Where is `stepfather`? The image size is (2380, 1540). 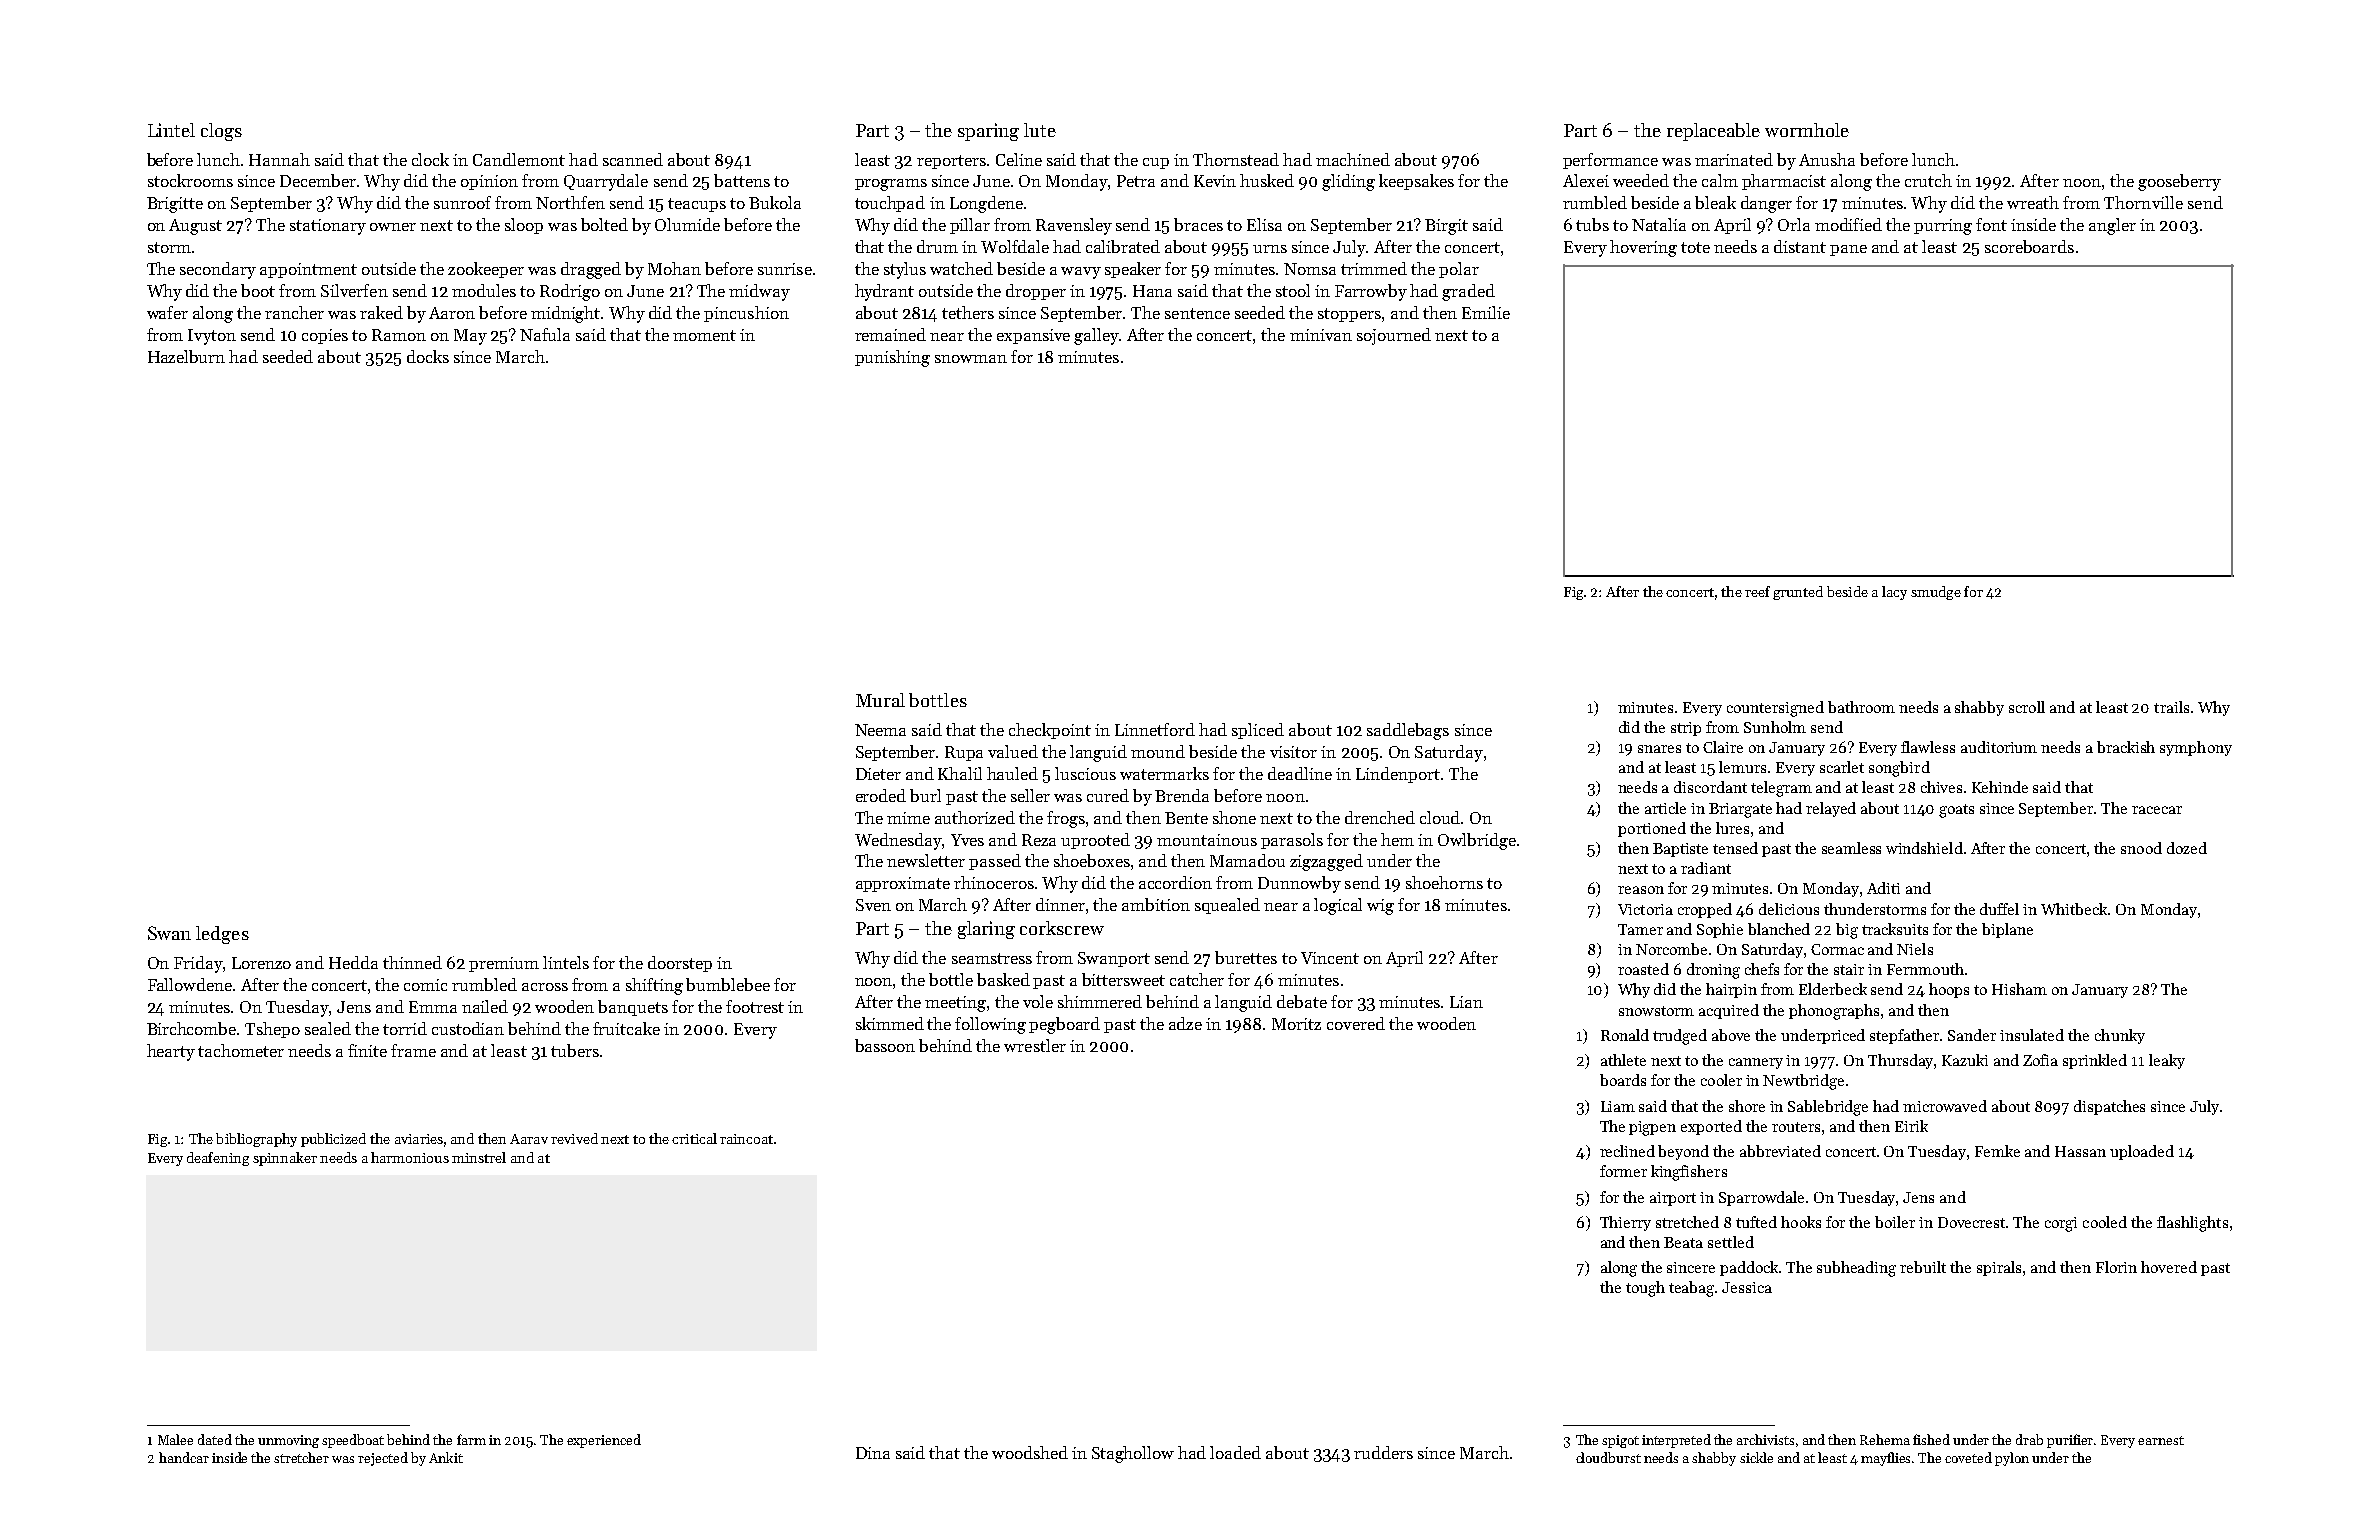
stepfather is located at coordinates (1905, 1036).
